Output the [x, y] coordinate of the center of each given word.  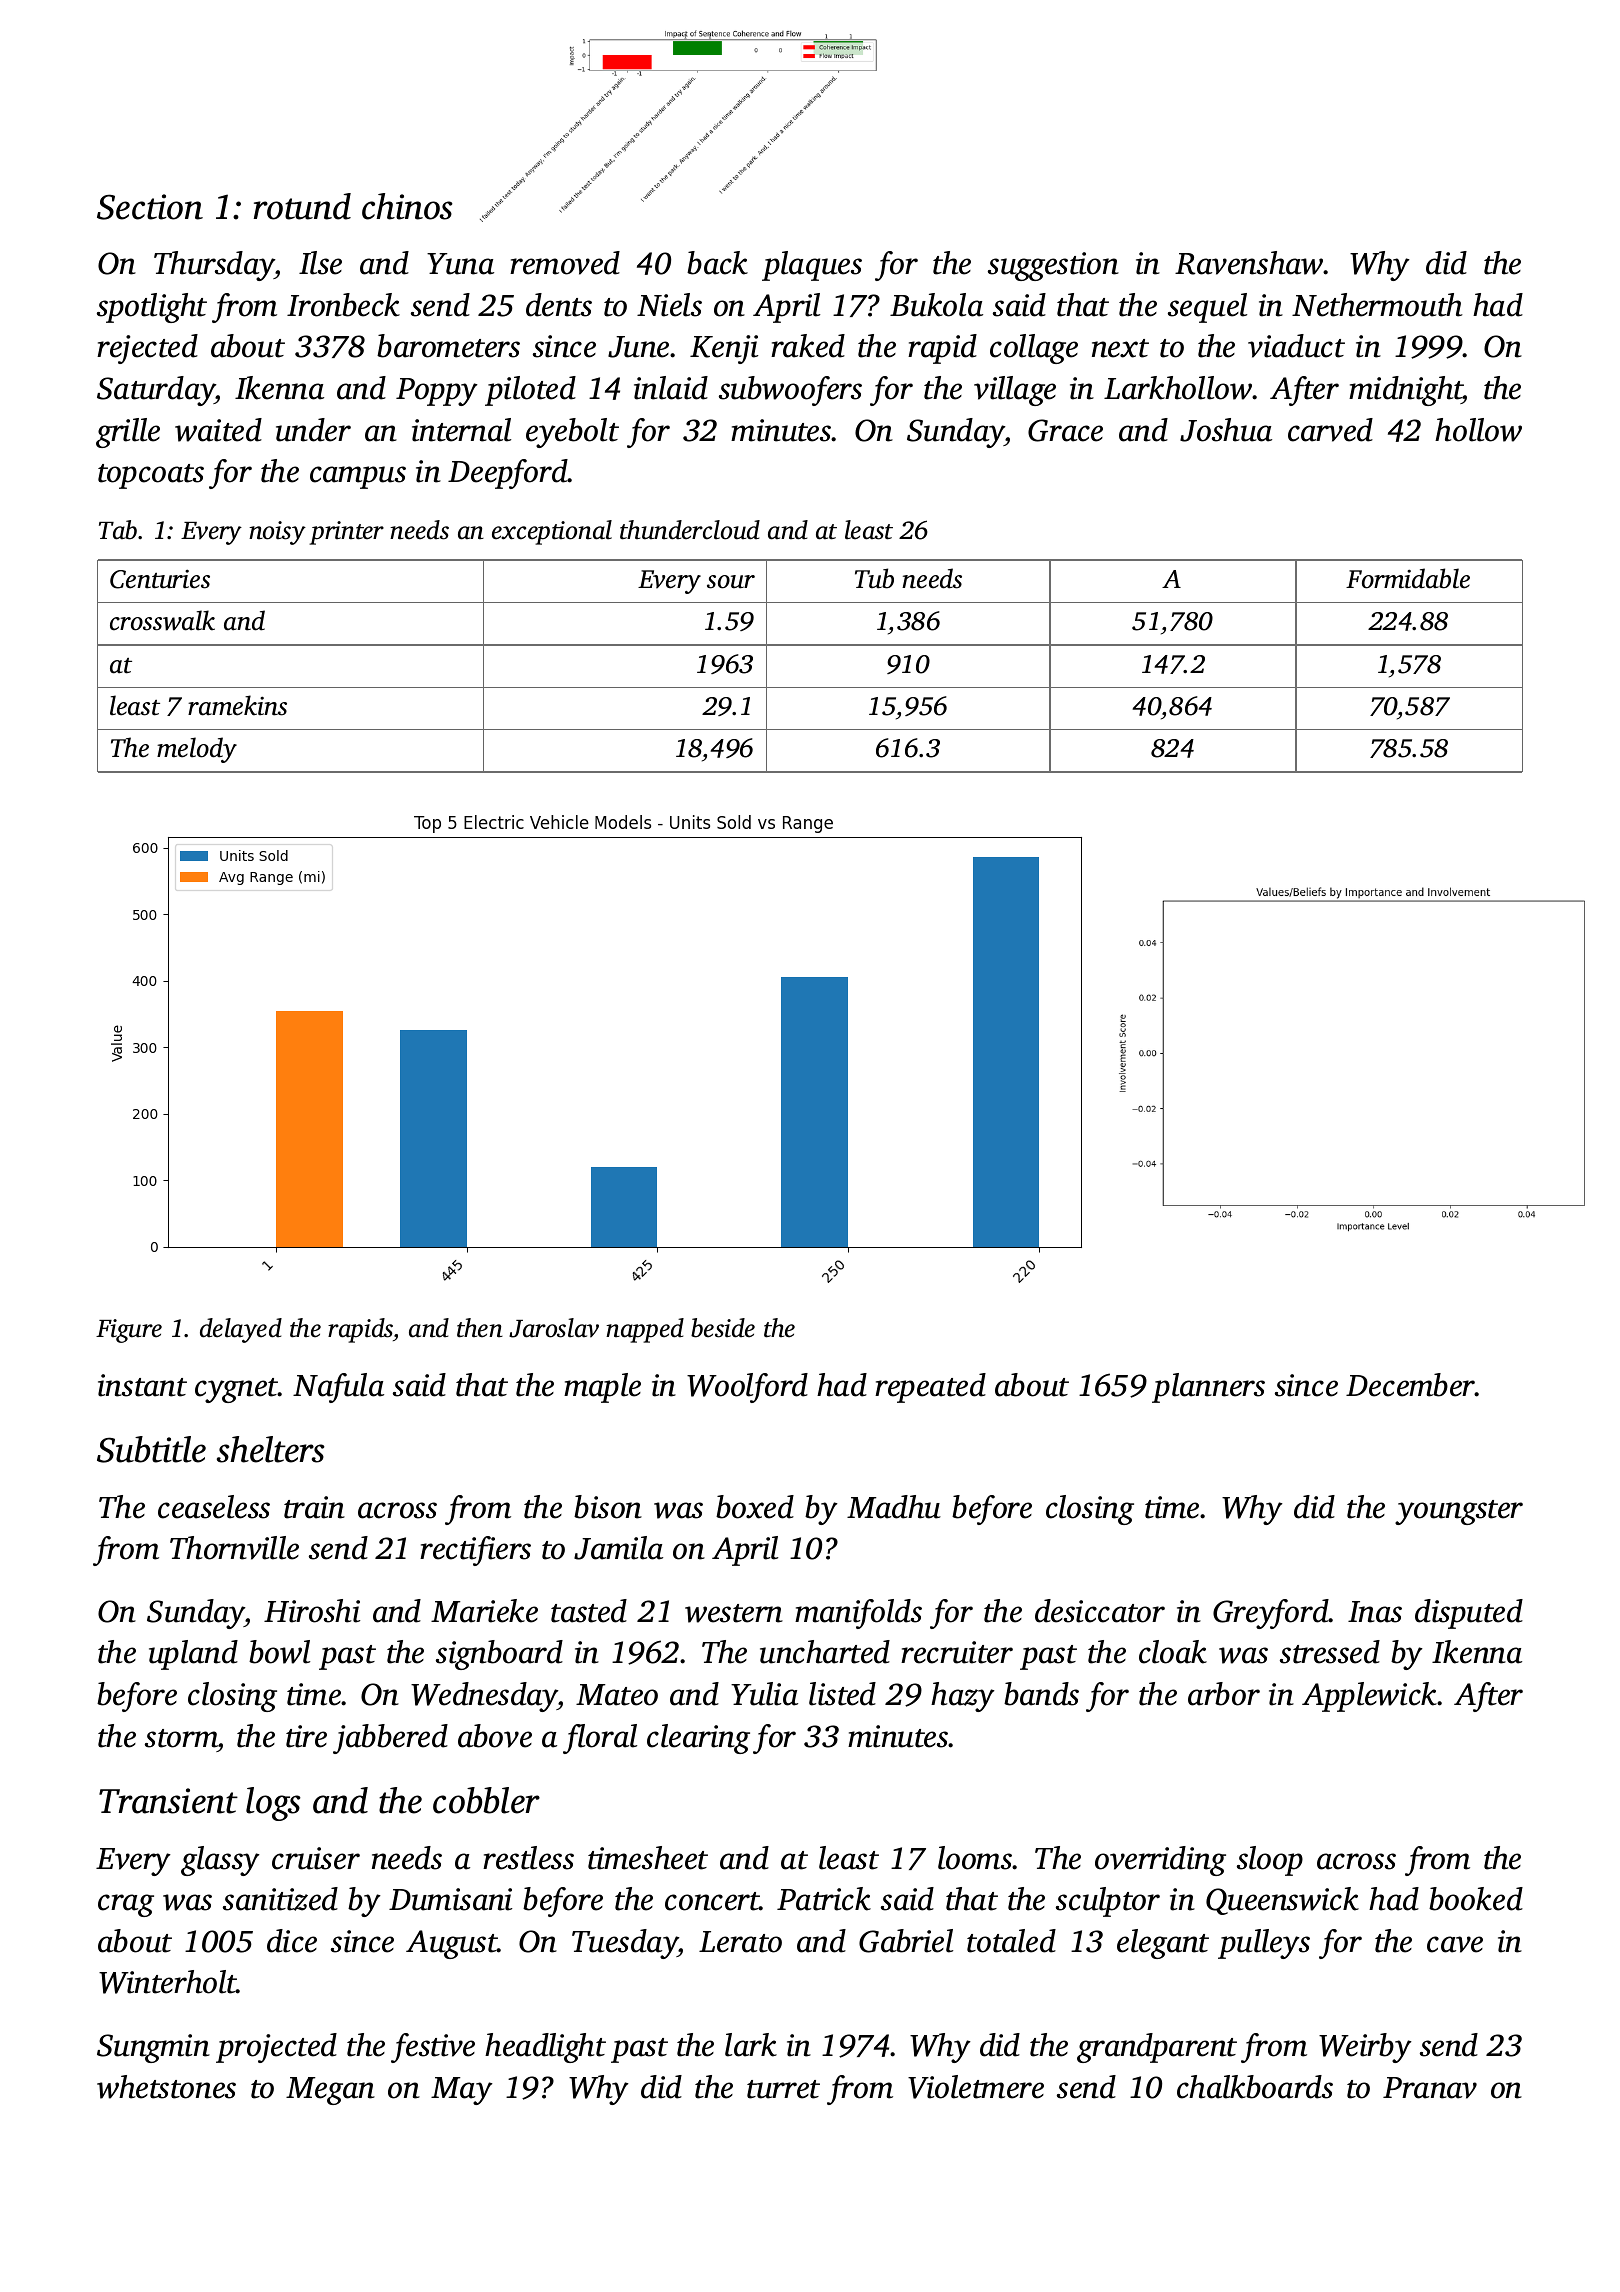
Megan [330, 2091]
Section [150, 207]
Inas [1375, 1612]
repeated [930, 1388]
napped [645, 1330]
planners [1208, 1388]
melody [197, 750]
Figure [129, 1331]
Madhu [894, 1507]
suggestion [1053, 266]
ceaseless [214, 1507]
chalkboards [1255, 2087]
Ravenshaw [1249, 263]
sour [731, 582]
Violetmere [976, 2087]
